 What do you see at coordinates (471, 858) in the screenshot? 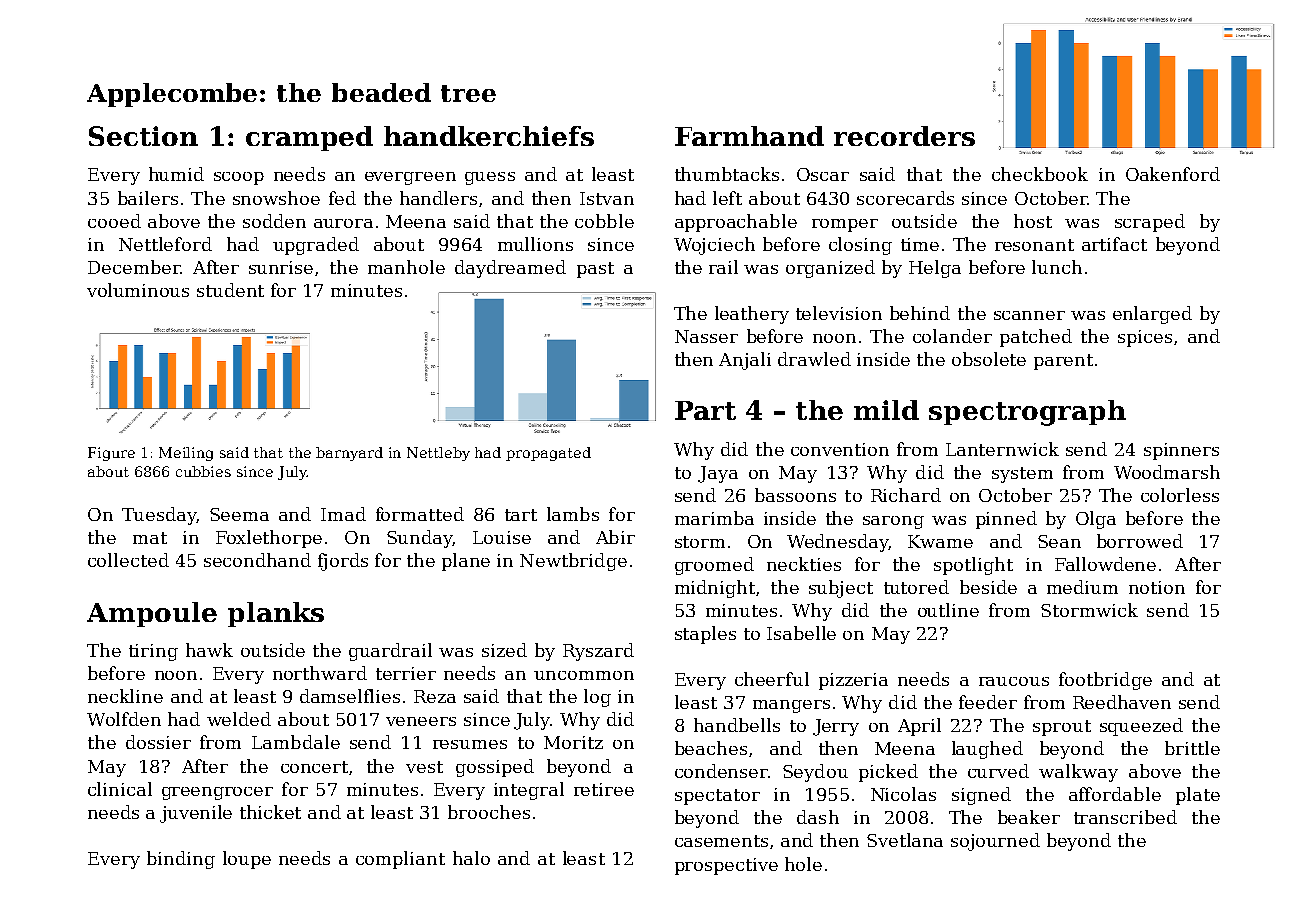
I see `halo` at bounding box center [471, 858].
